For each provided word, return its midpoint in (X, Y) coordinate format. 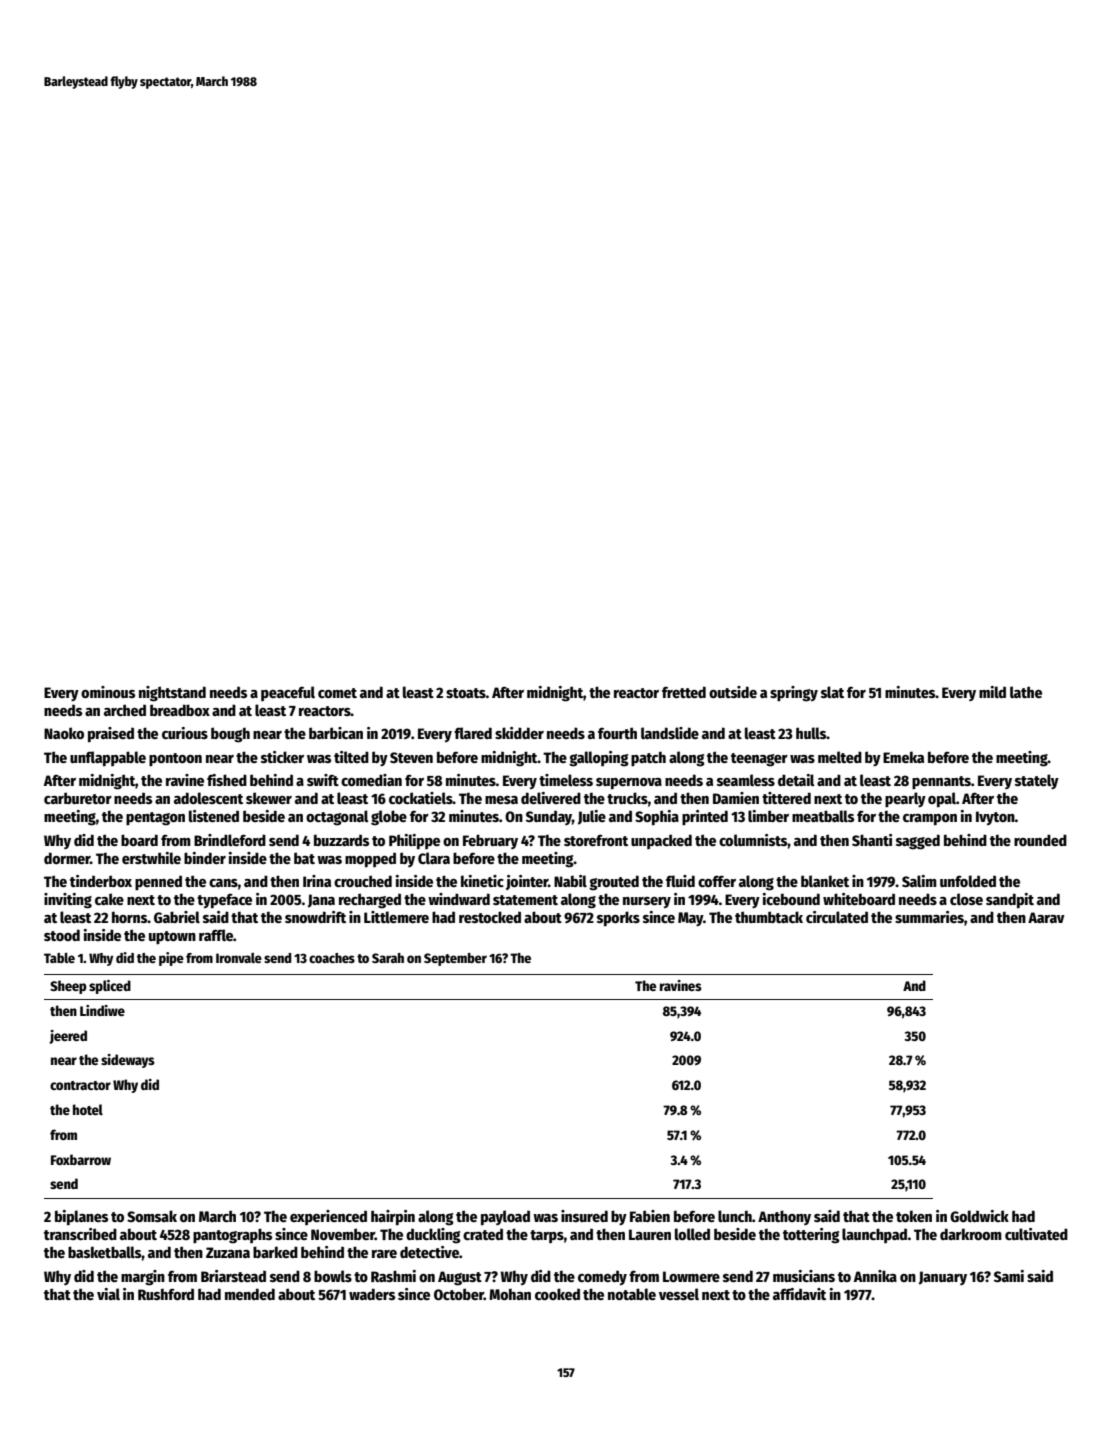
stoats (466, 693)
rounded (1040, 840)
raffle (216, 935)
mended (250, 1294)
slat (832, 692)
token (914, 1216)
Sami (1009, 1276)
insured (584, 1216)
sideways (128, 1061)
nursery (647, 902)
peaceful (288, 693)
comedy (602, 1277)
